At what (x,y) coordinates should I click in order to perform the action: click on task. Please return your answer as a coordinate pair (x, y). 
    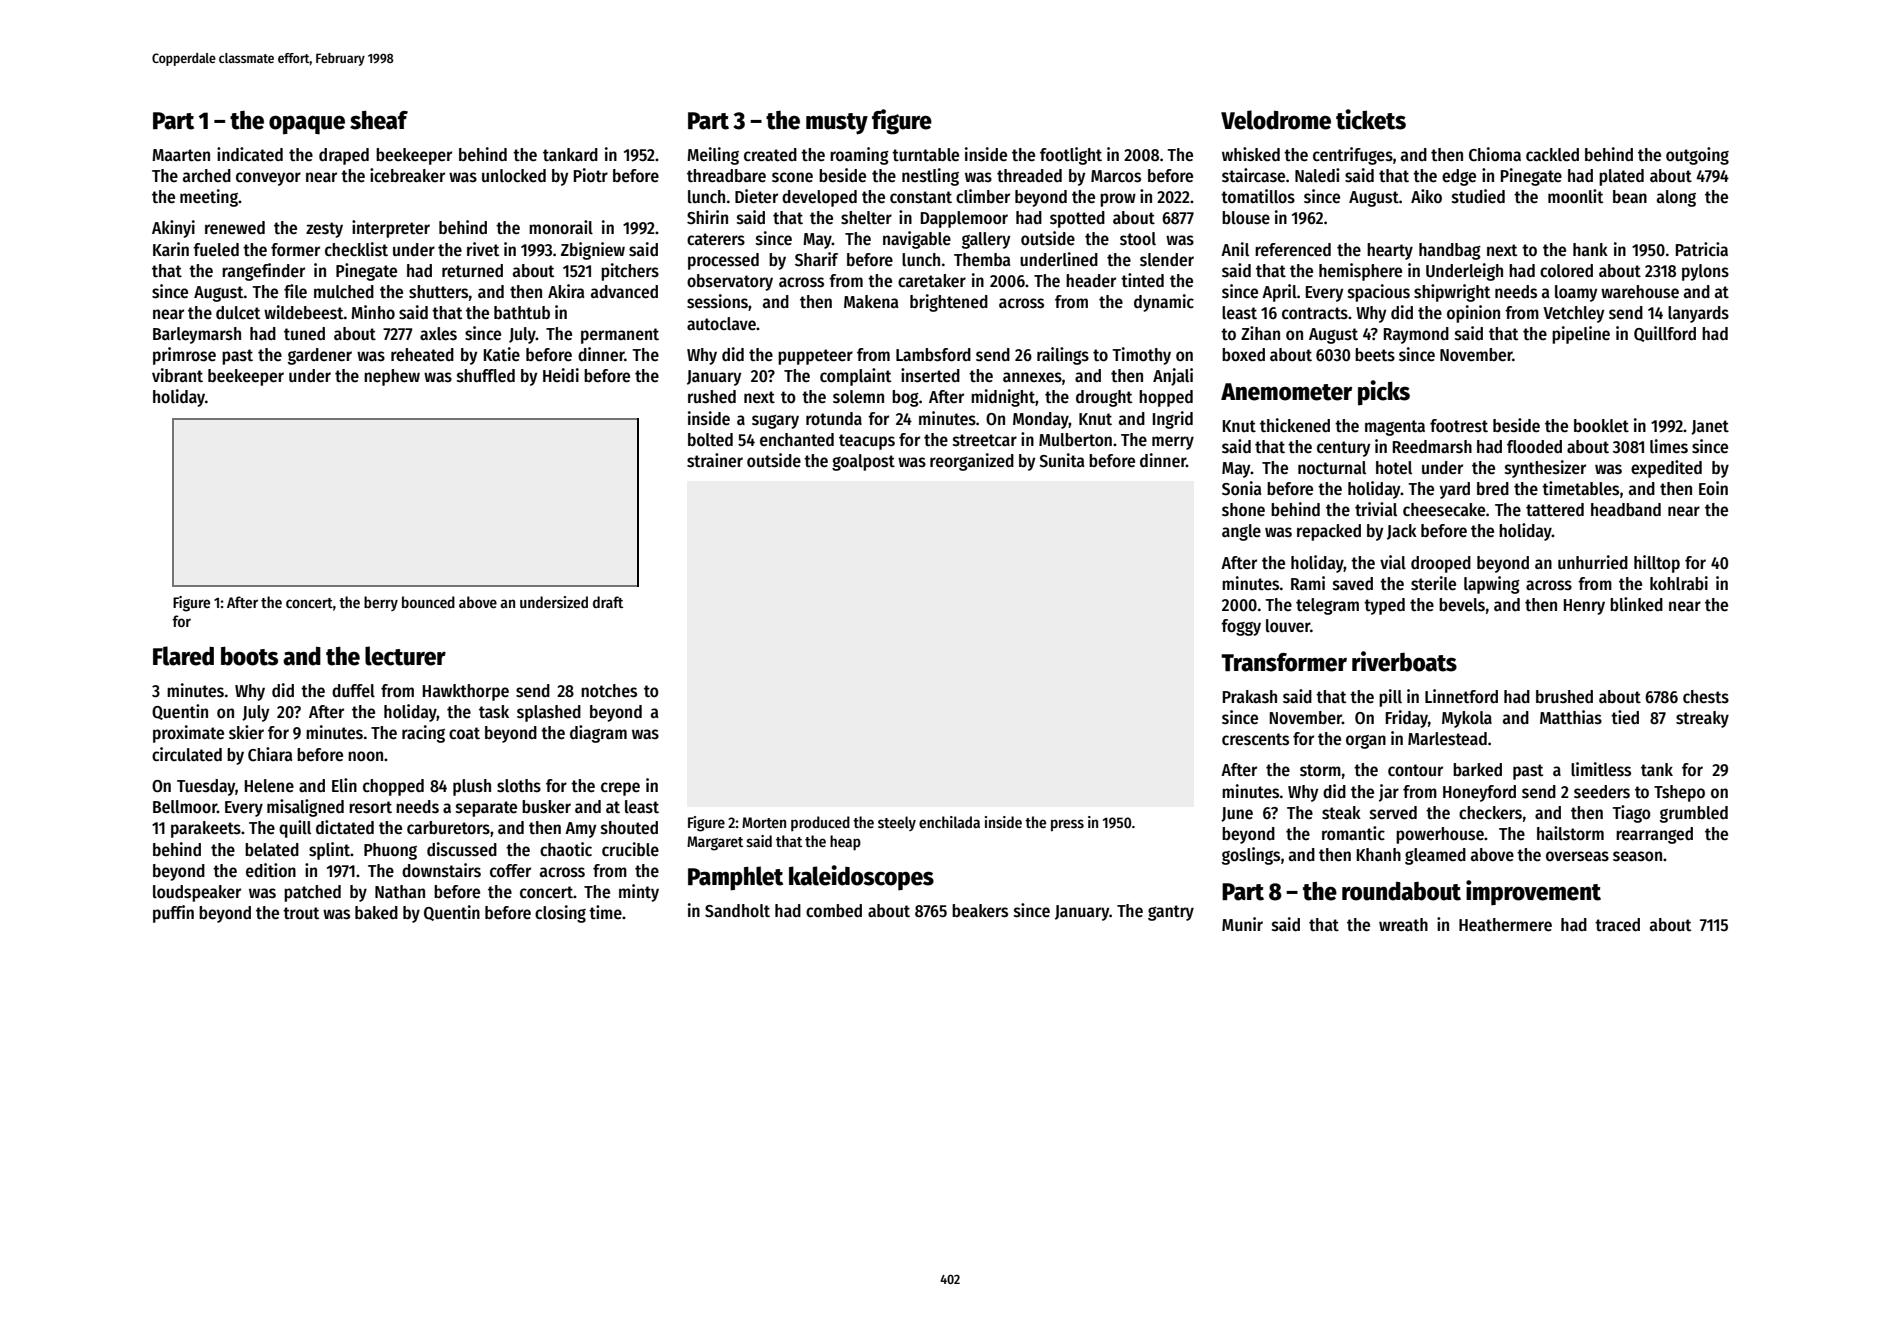
    Looking at the image, I should click on (494, 712).
